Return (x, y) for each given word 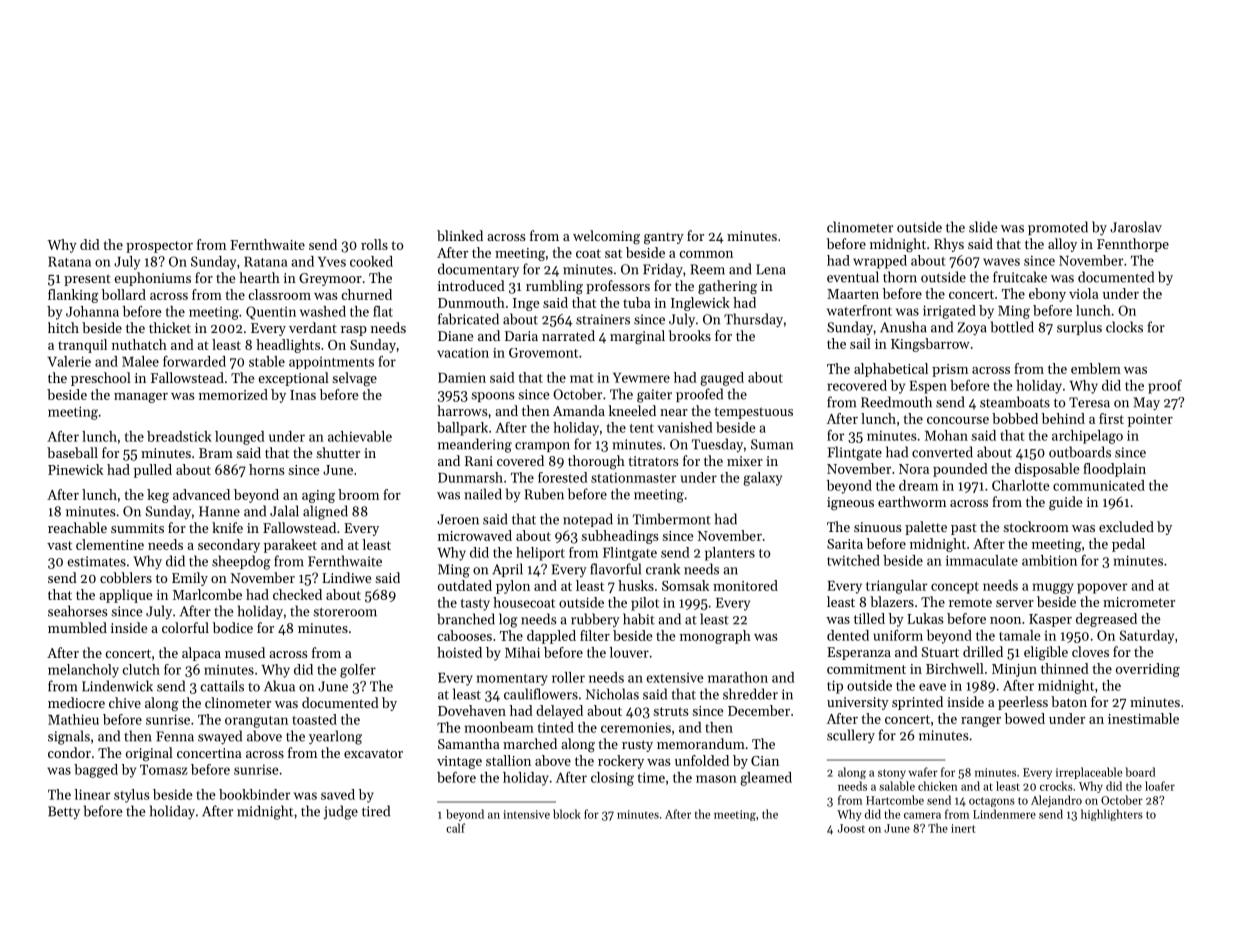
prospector (159, 247)
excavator (373, 753)
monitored (745, 585)
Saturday (1147, 637)
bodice (233, 627)
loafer (1160, 786)
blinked (460, 235)
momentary (512, 680)
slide (983, 227)
